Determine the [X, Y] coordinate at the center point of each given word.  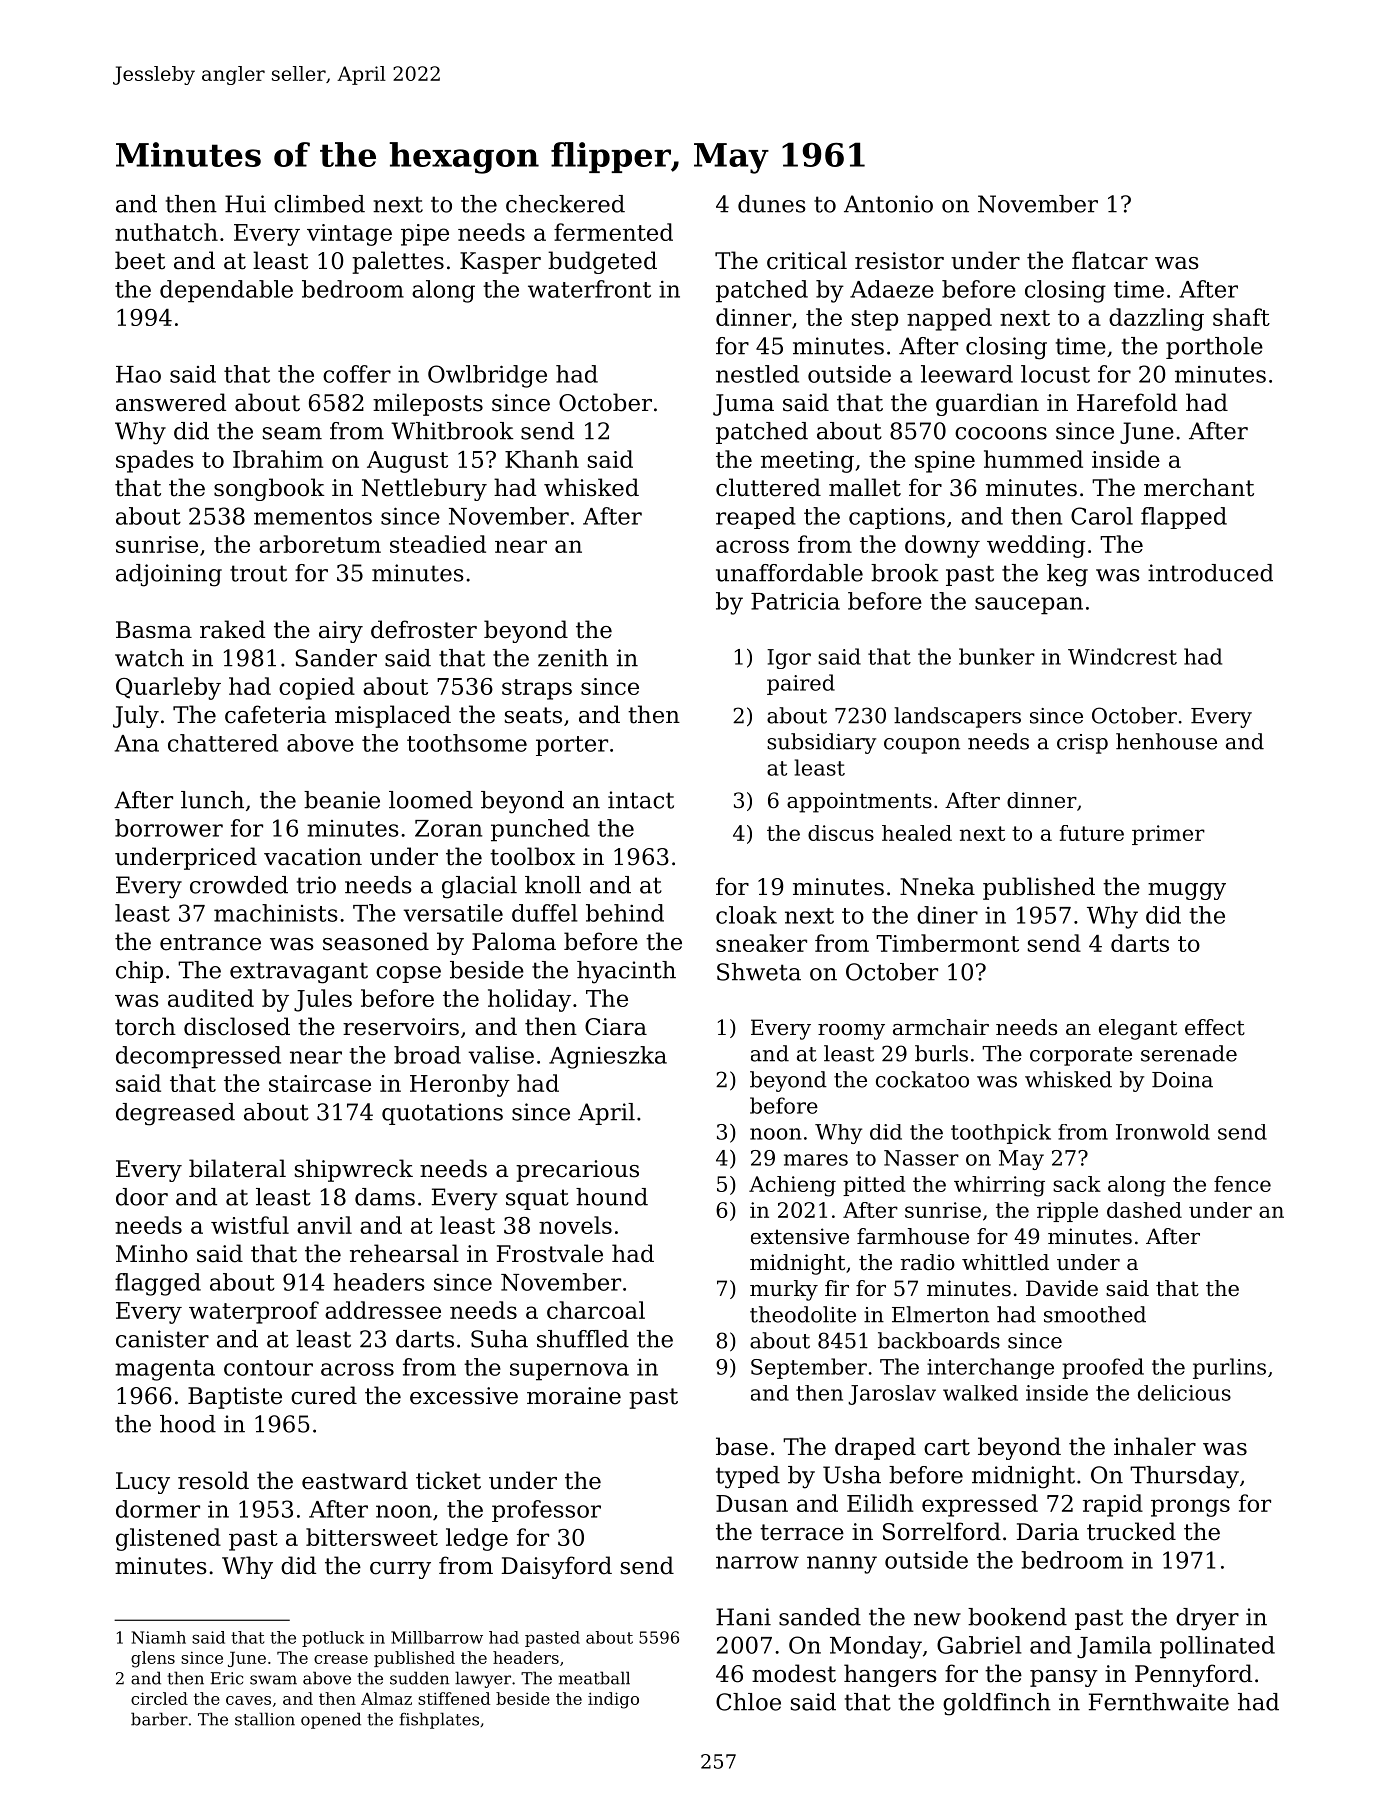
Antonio [888, 204]
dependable [226, 291]
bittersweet [372, 1537]
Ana [136, 743]
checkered [565, 204]
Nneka [937, 886]
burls [941, 1053]
